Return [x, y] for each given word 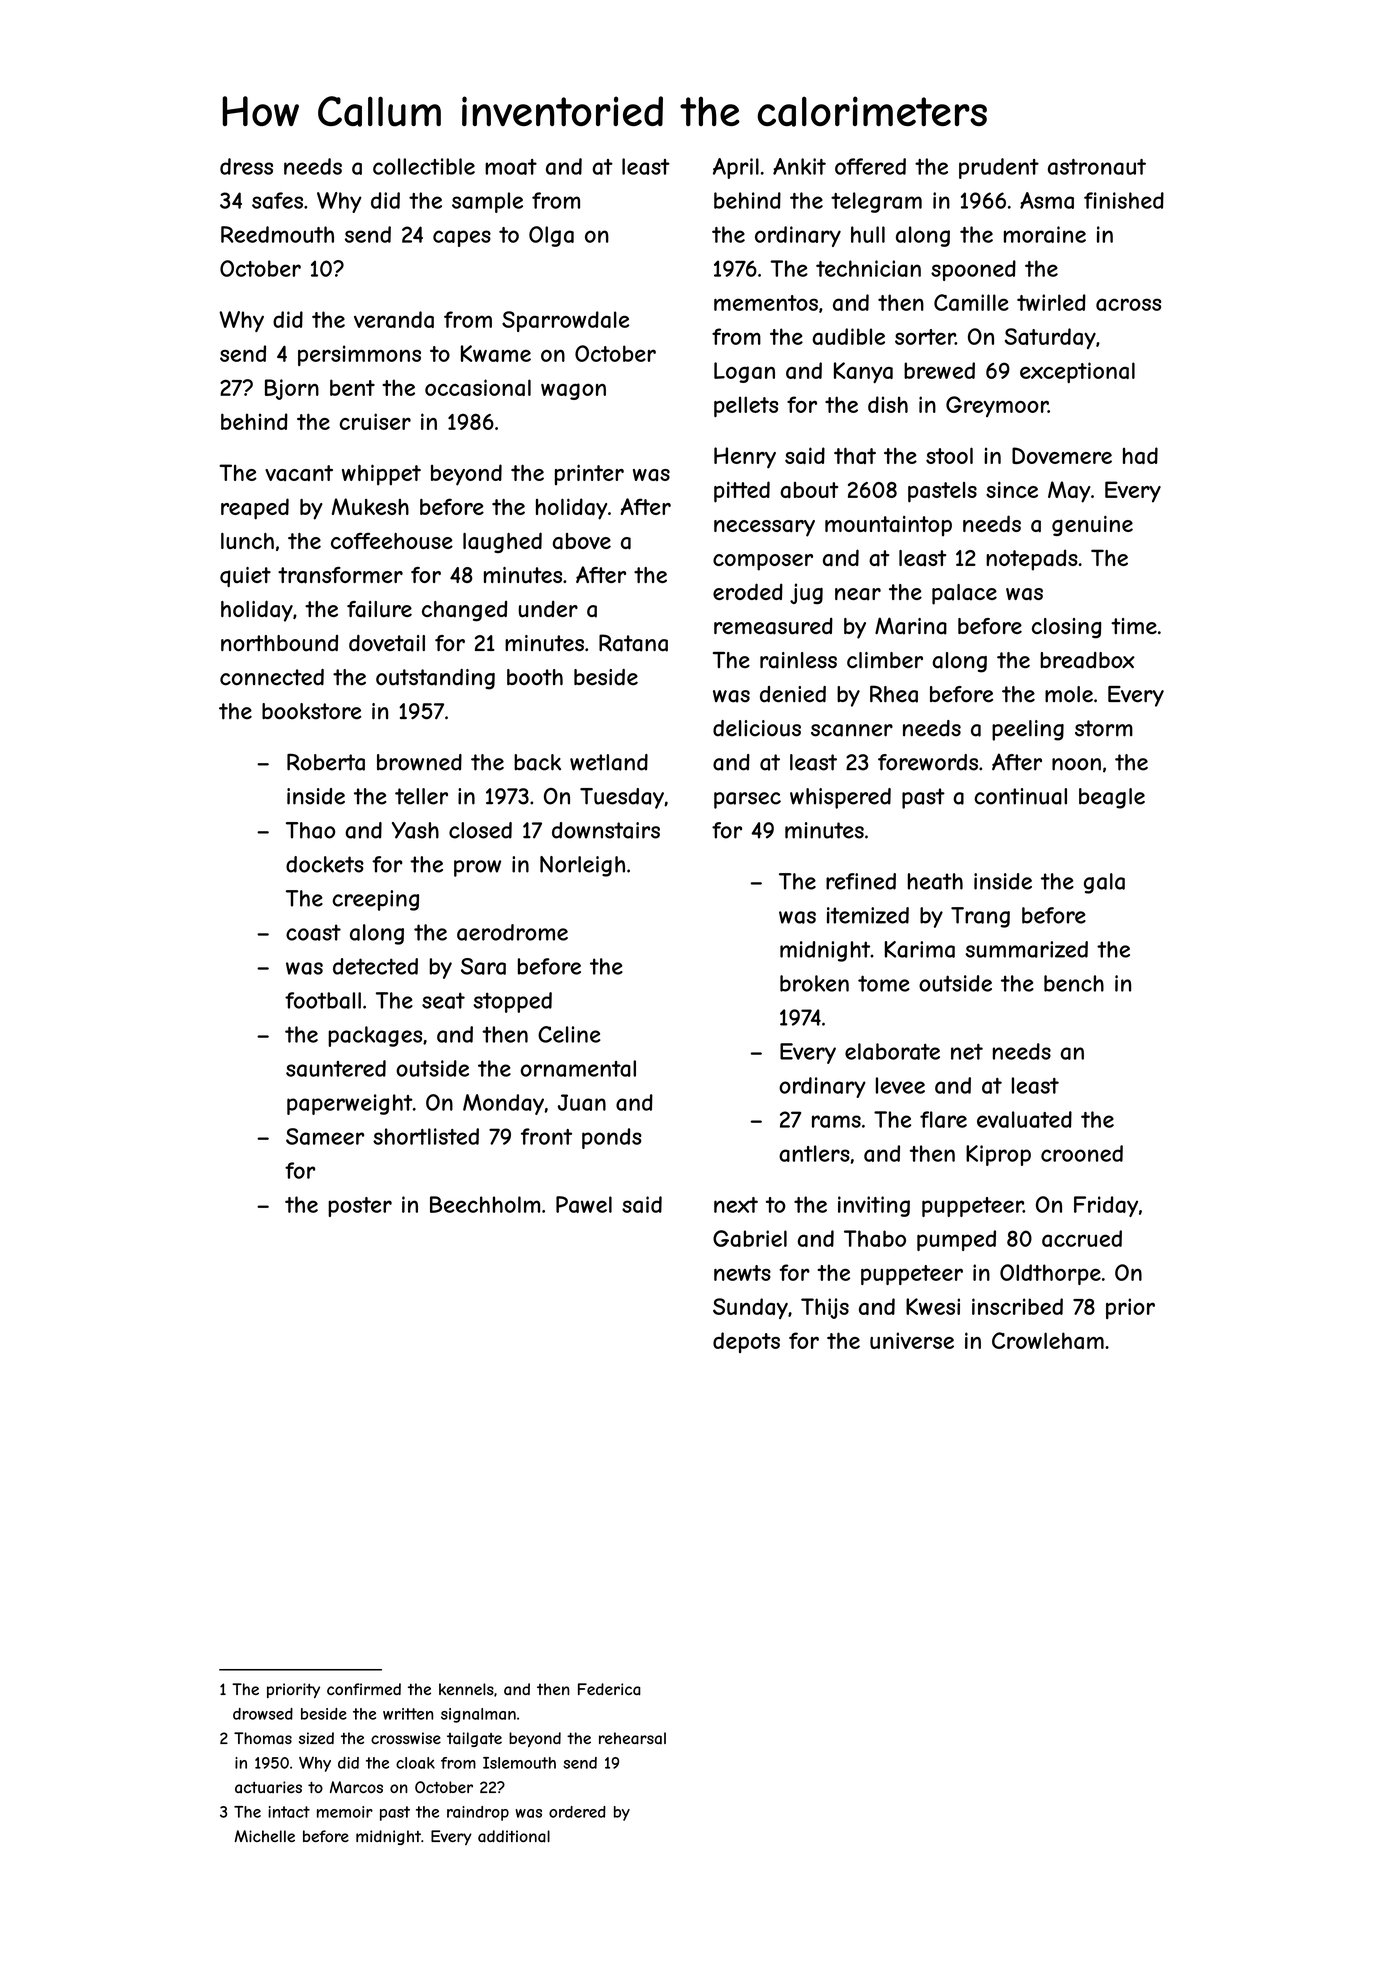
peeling [1028, 730]
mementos [766, 303]
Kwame [496, 353]
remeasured [773, 626]
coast [313, 932]
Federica [609, 1689]
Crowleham [1048, 1340]
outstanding [435, 679]
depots [746, 1342]
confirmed [364, 1689]
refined [861, 881]
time [1134, 626]
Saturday [1050, 338]
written [408, 1714]
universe [912, 1340]
